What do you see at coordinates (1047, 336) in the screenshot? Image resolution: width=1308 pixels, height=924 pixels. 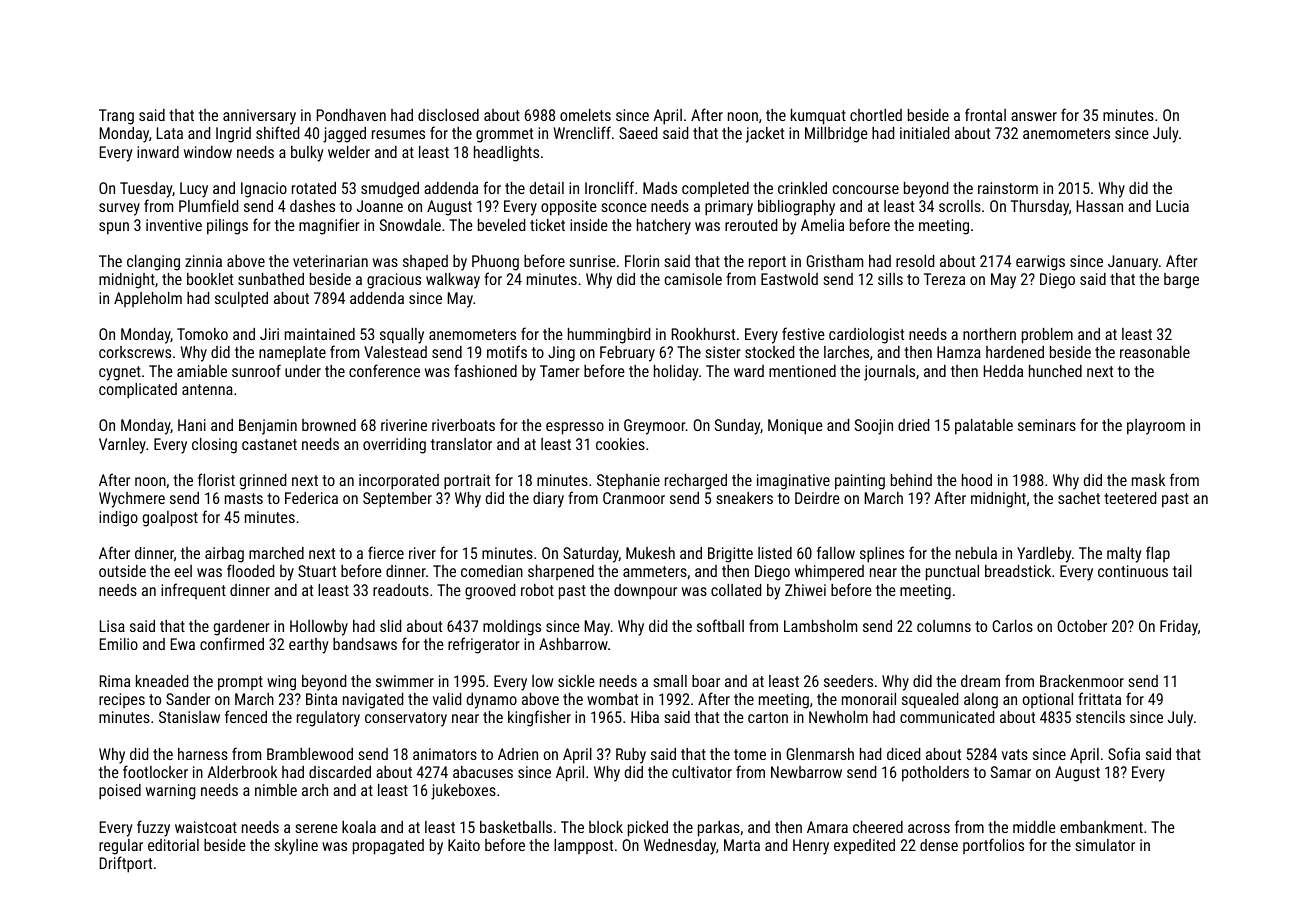 I see `problem` at bounding box center [1047, 336].
